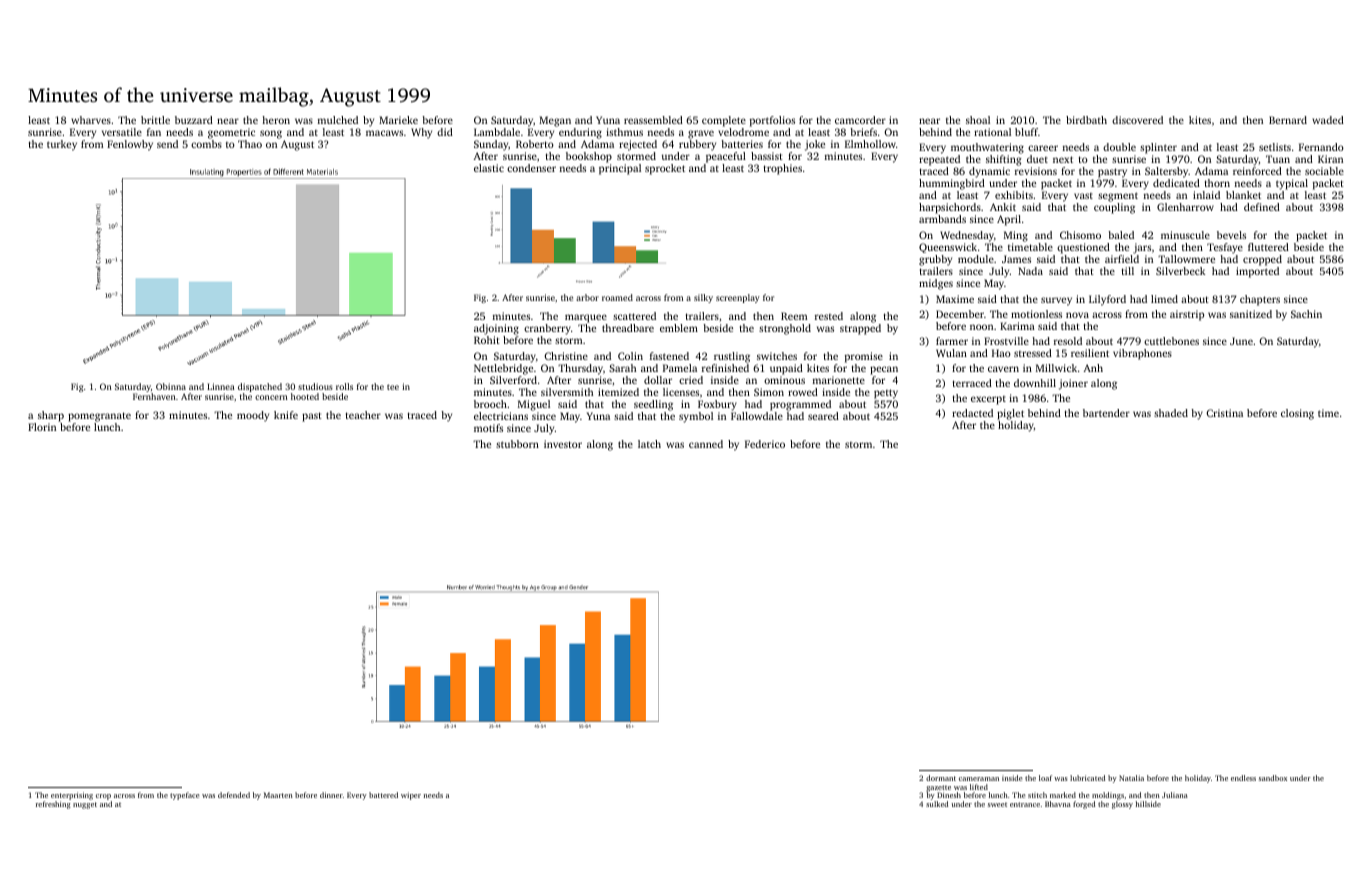  What do you see at coordinates (1131, 778) in the document?
I see `Natalia` at bounding box center [1131, 778].
